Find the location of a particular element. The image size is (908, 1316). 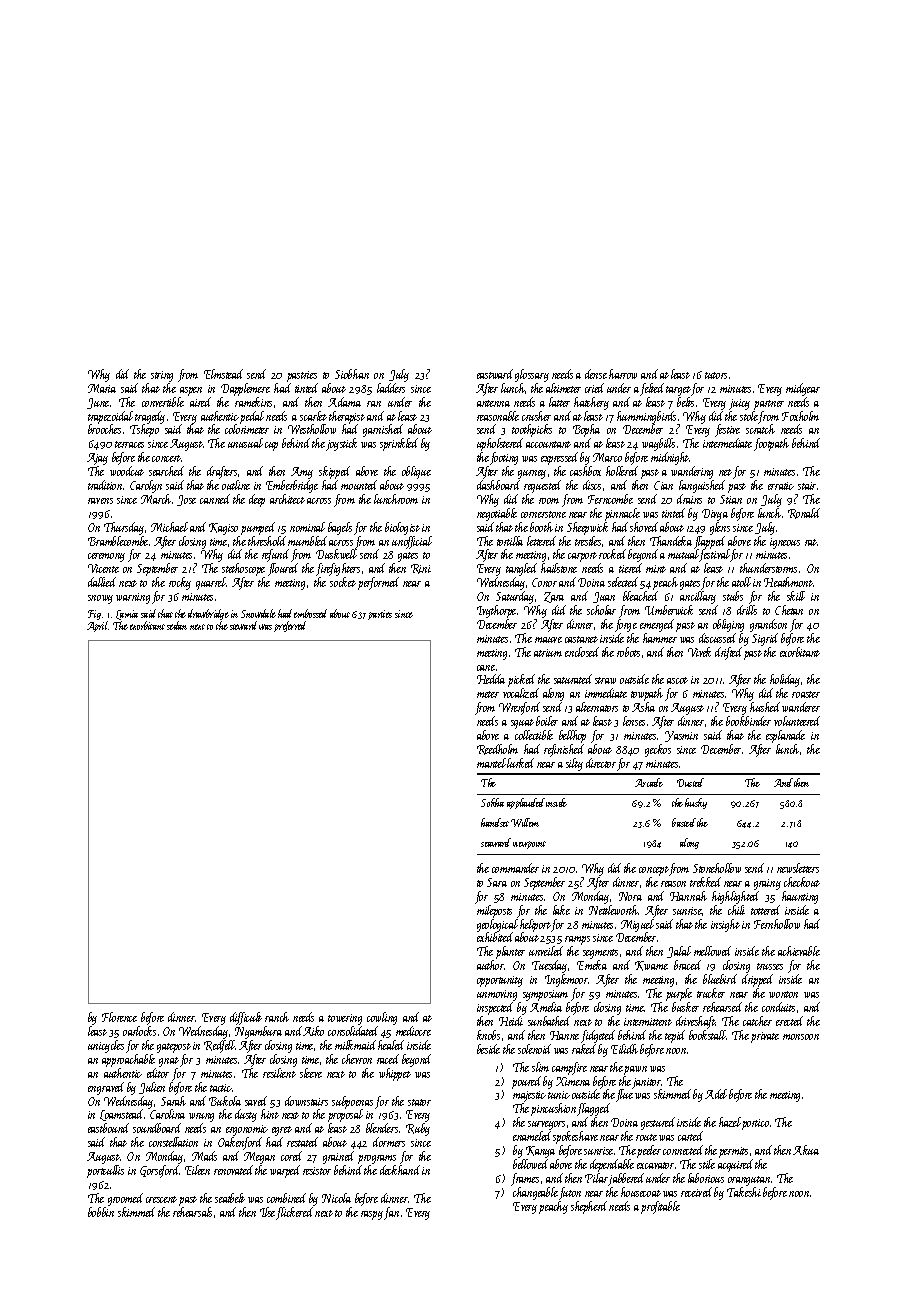

scarlet is located at coordinates (313, 416).
